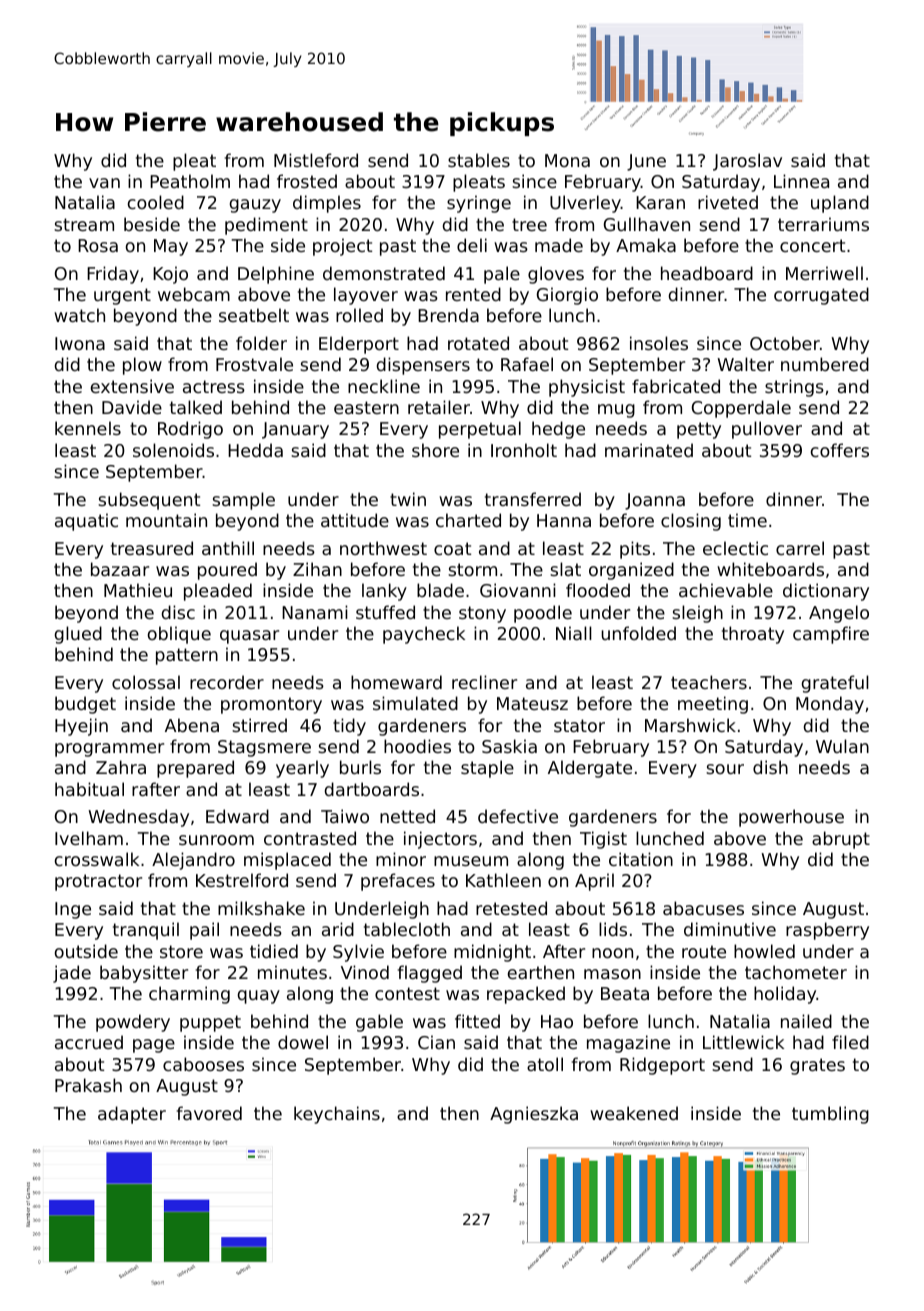  What do you see at coordinates (662, 1066) in the image?
I see `Ridgeport` at bounding box center [662, 1066].
